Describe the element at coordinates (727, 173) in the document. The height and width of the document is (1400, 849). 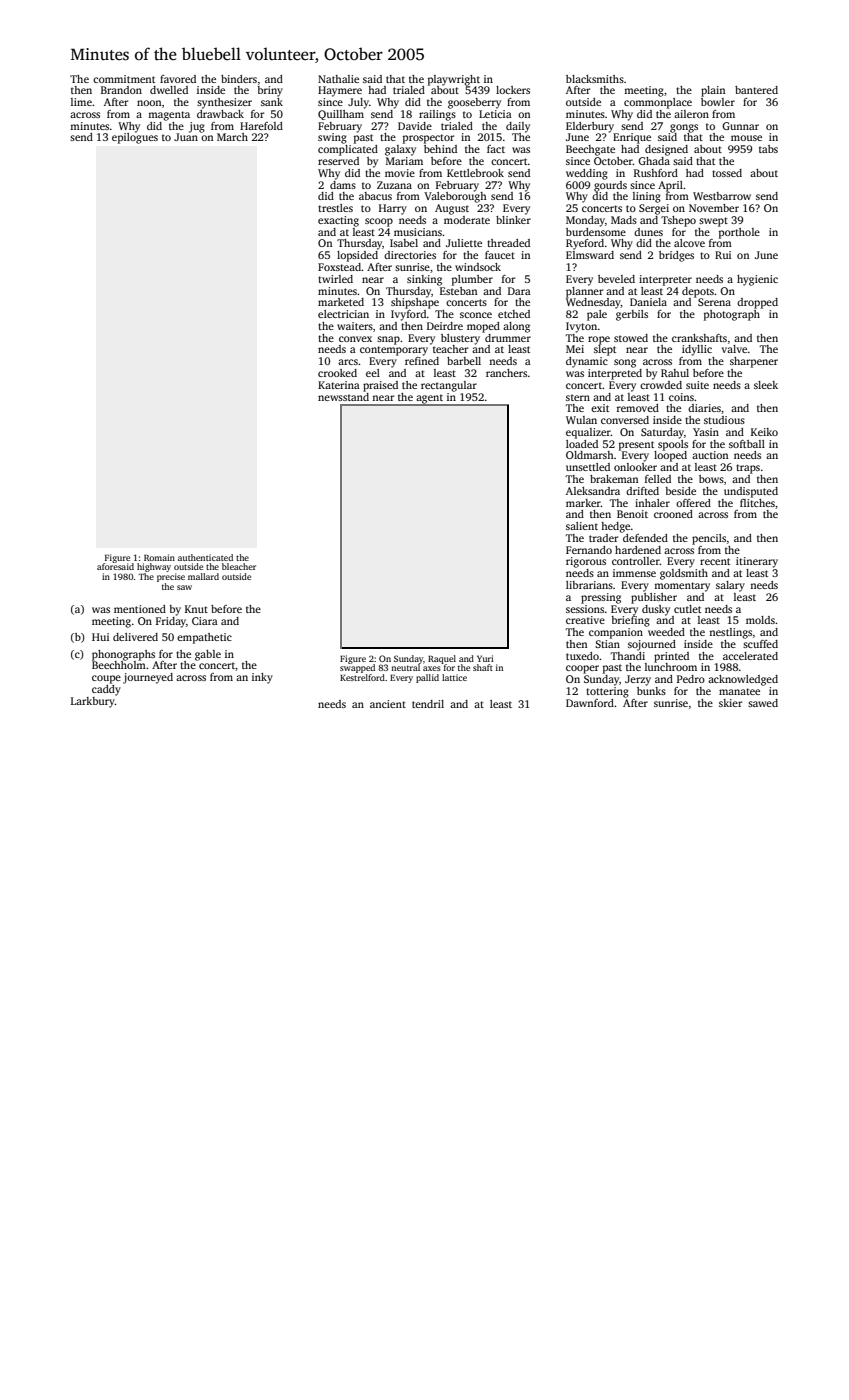
I see `tossed` at that location.
